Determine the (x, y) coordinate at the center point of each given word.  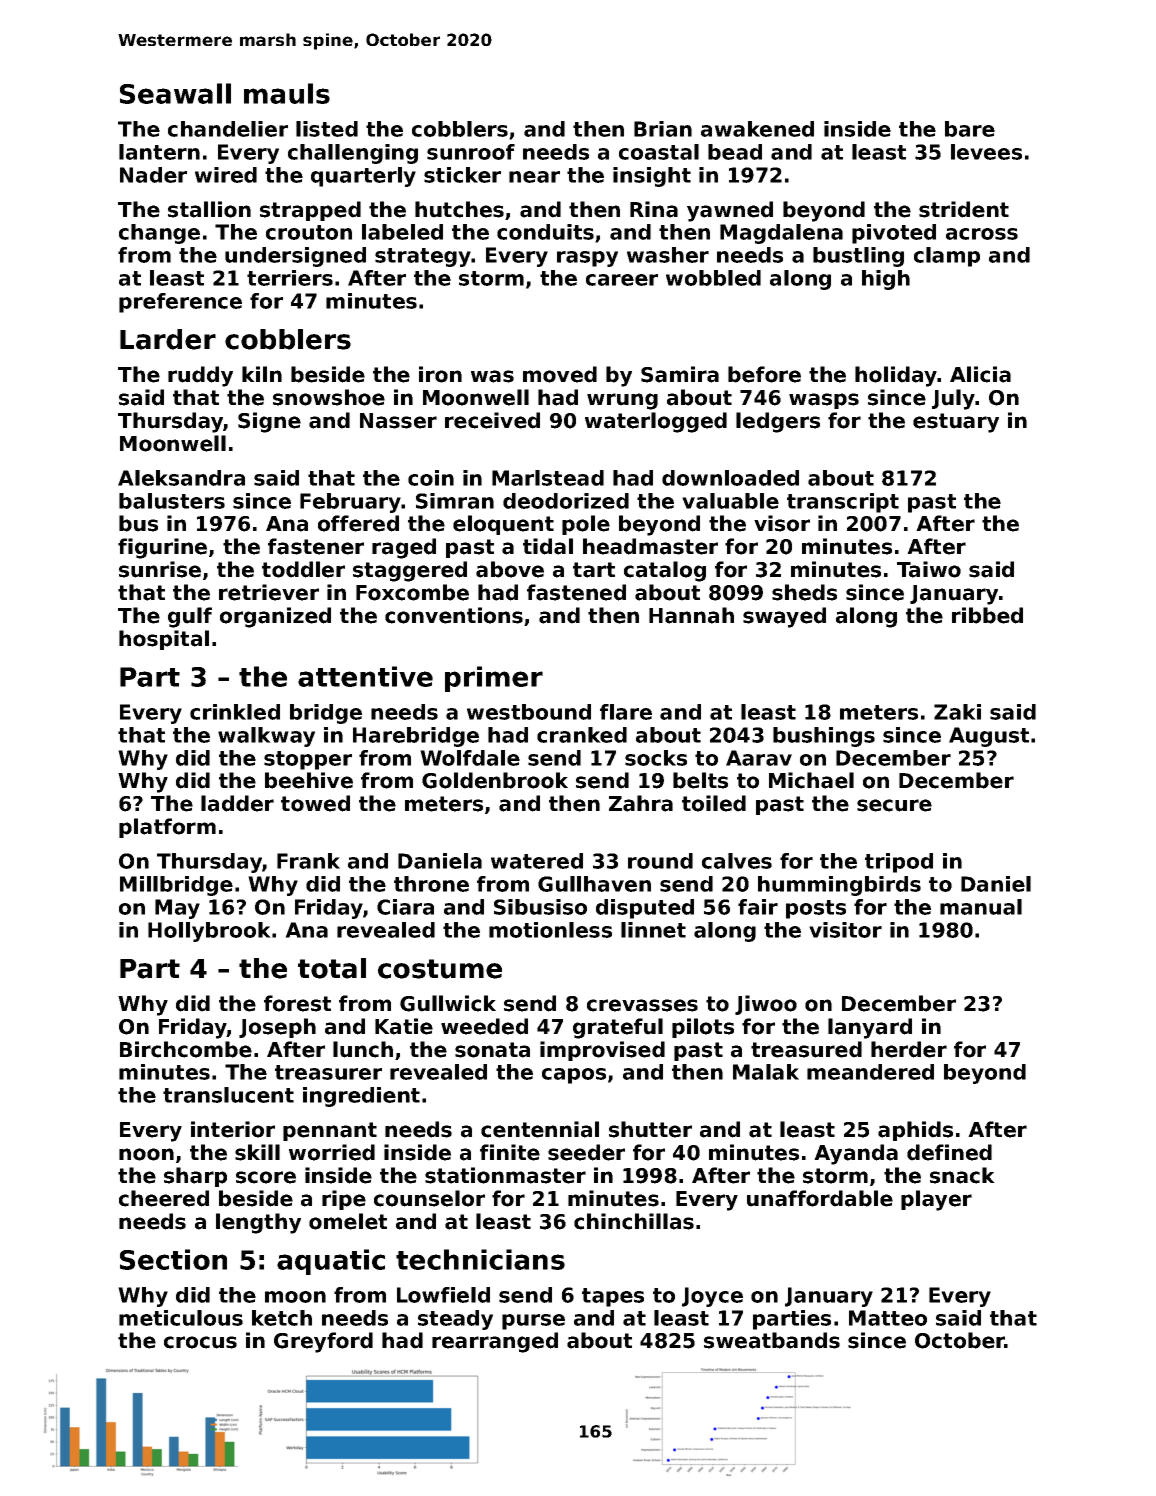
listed (327, 129)
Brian (663, 129)
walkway (266, 737)
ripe (344, 1200)
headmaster (650, 546)
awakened (757, 129)
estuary (956, 423)
